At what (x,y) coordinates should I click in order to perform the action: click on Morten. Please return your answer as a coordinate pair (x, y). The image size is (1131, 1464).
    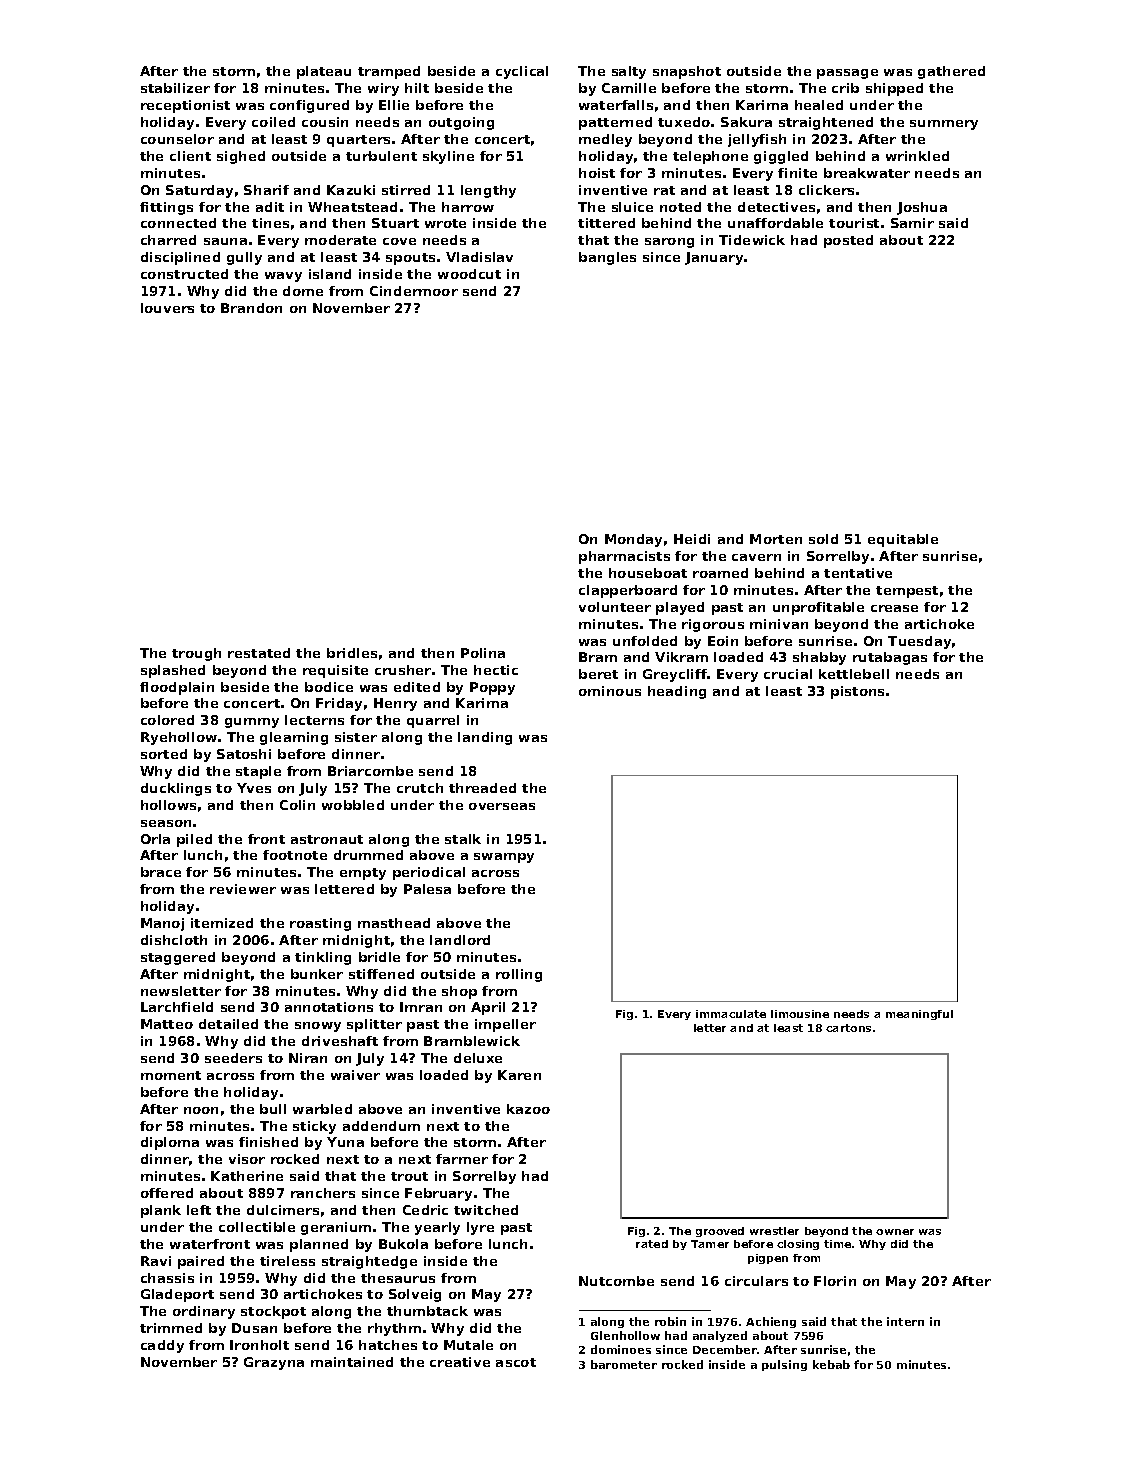
    Looking at the image, I should click on (776, 539).
